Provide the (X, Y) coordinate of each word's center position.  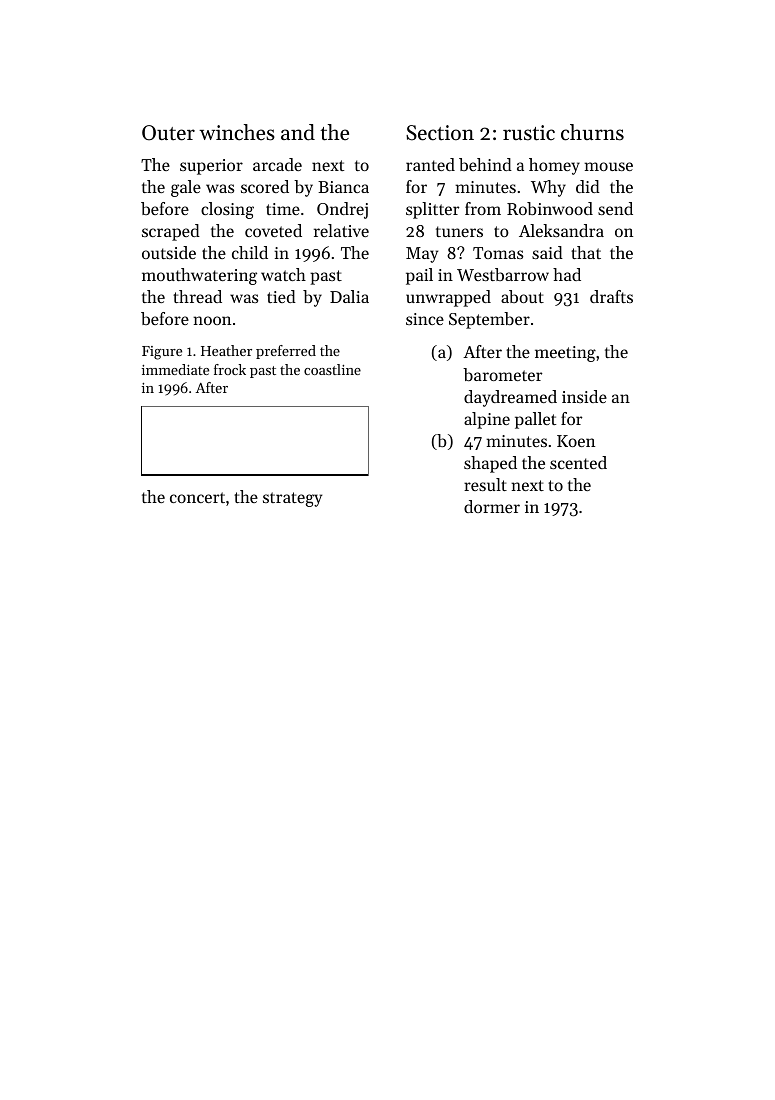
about (522, 296)
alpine (487, 420)
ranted (430, 164)
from (483, 208)
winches (237, 132)
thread (197, 296)
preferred (286, 352)
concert (197, 497)
